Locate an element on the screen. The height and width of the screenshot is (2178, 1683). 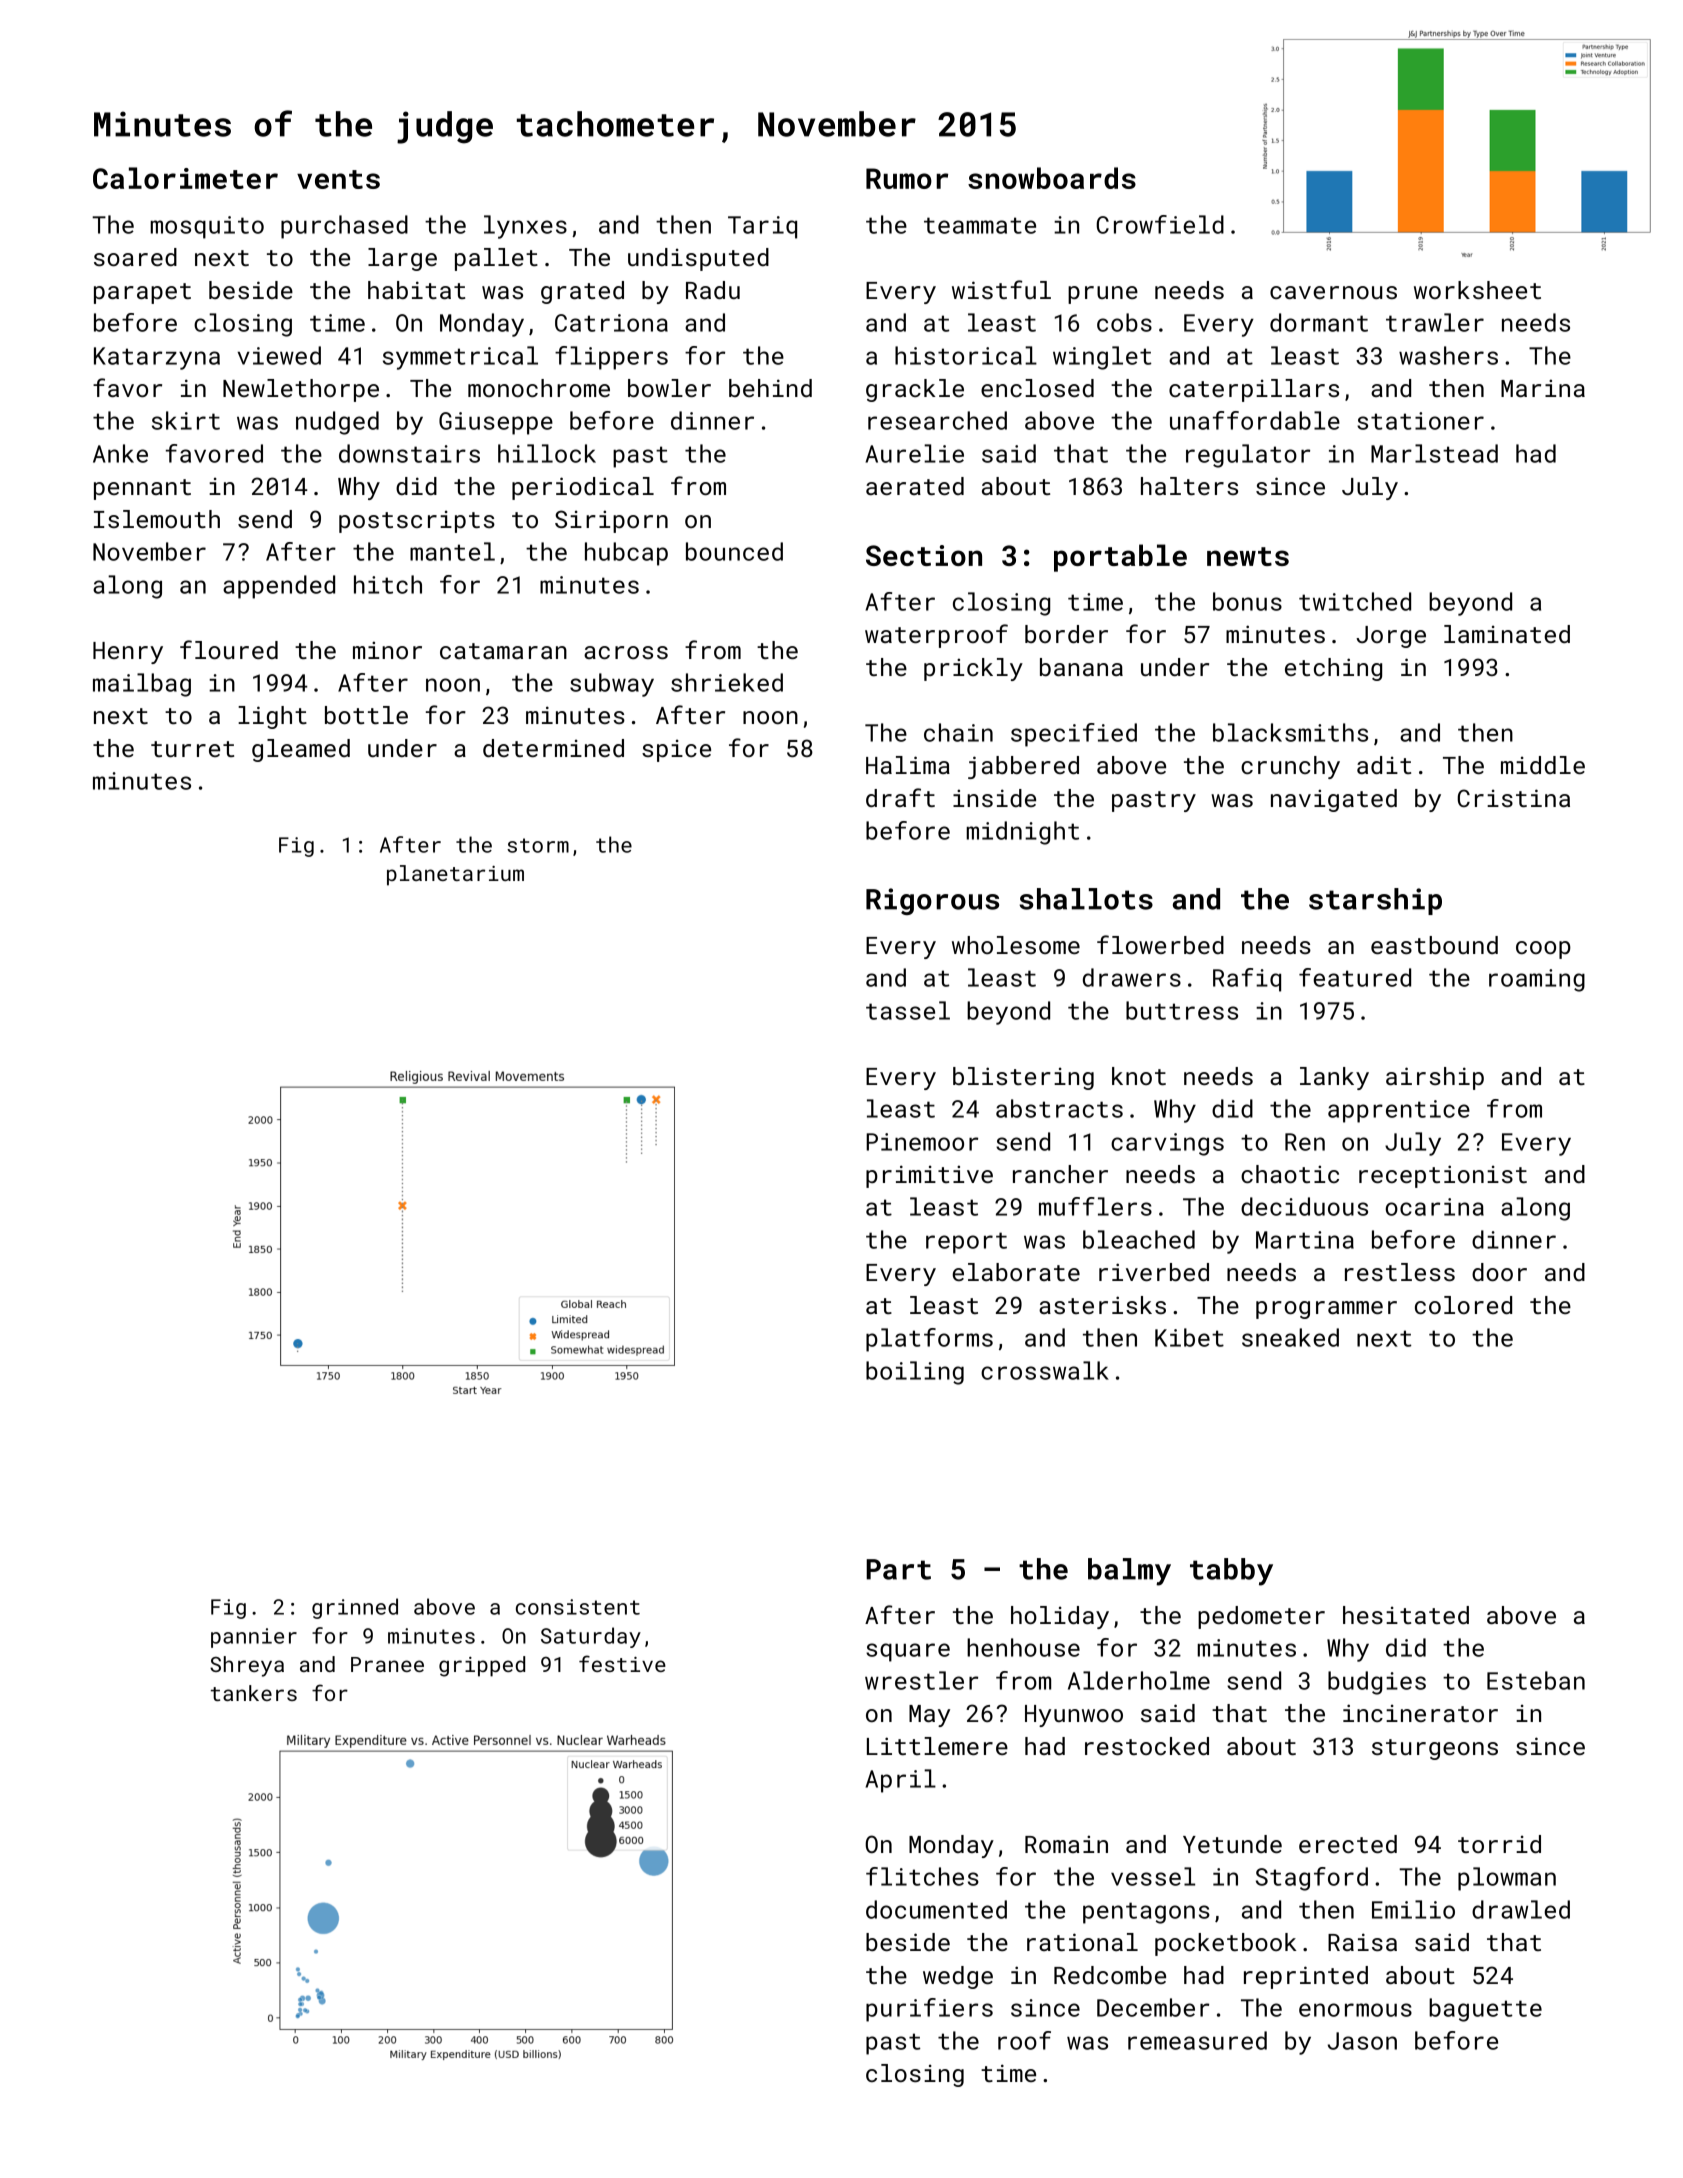
remeasured is located at coordinates (1197, 2040).
